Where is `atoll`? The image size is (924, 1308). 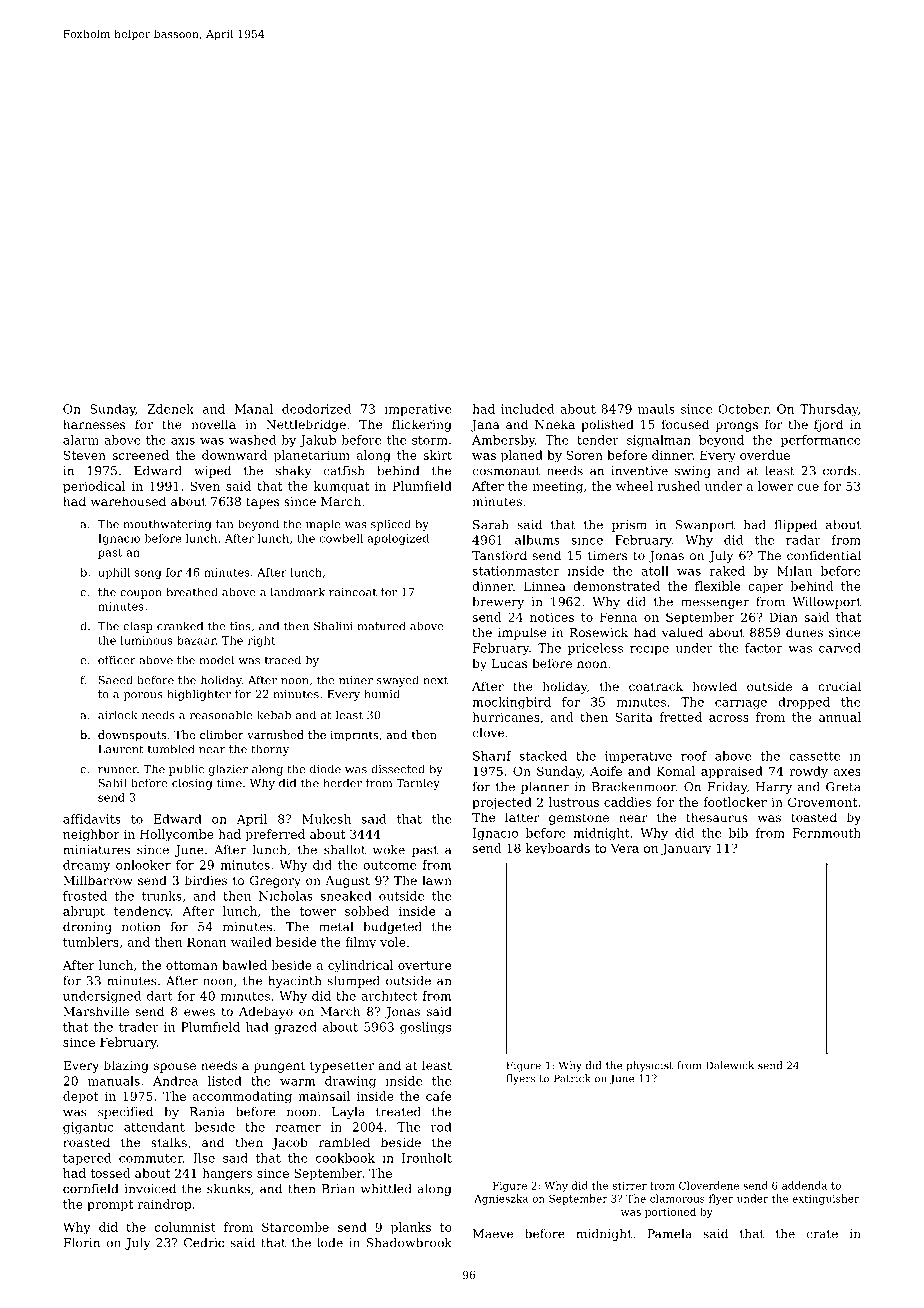
atoll is located at coordinates (655, 571).
